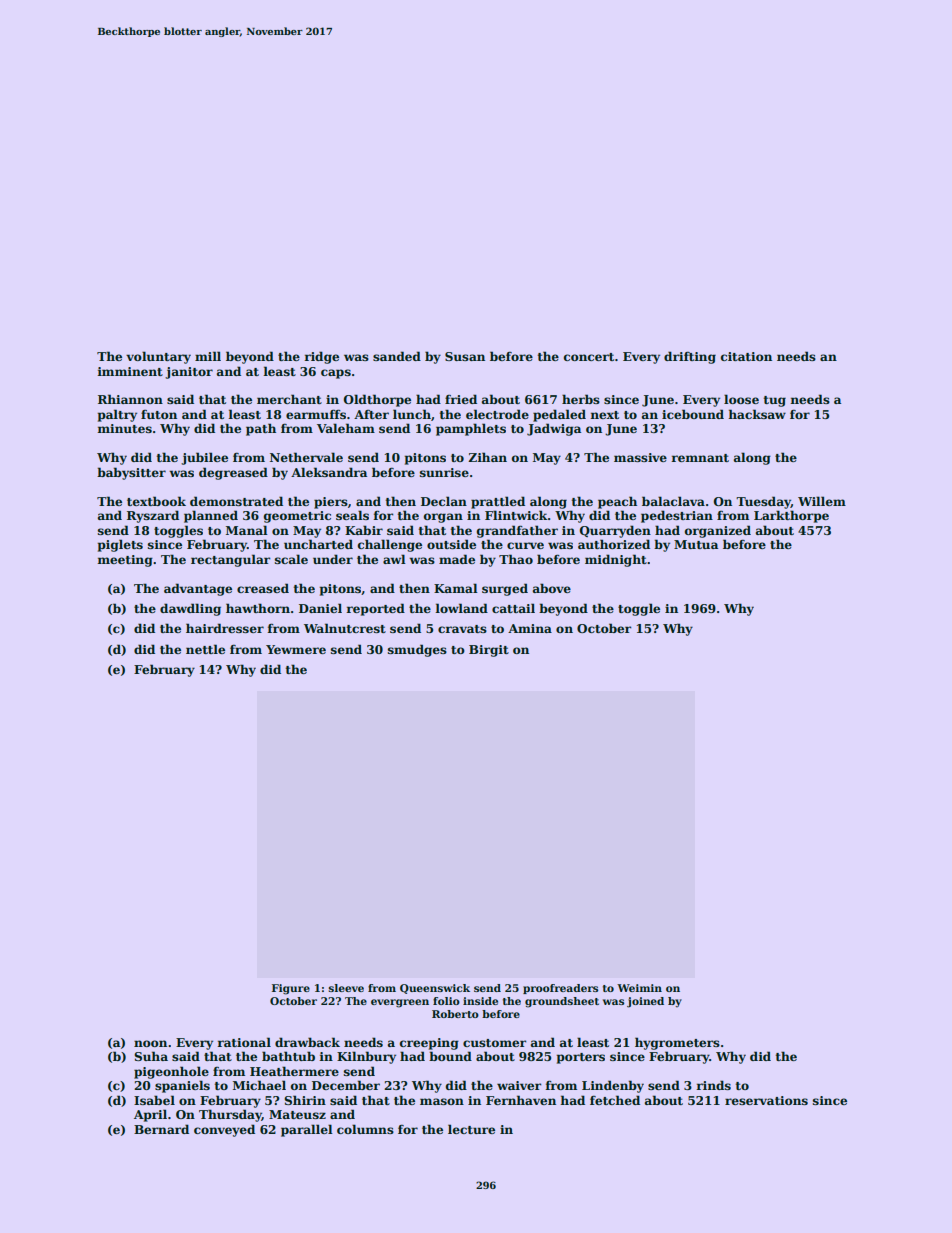  Describe the element at coordinates (333, 559) in the screenshot. I see `under` at that location.
